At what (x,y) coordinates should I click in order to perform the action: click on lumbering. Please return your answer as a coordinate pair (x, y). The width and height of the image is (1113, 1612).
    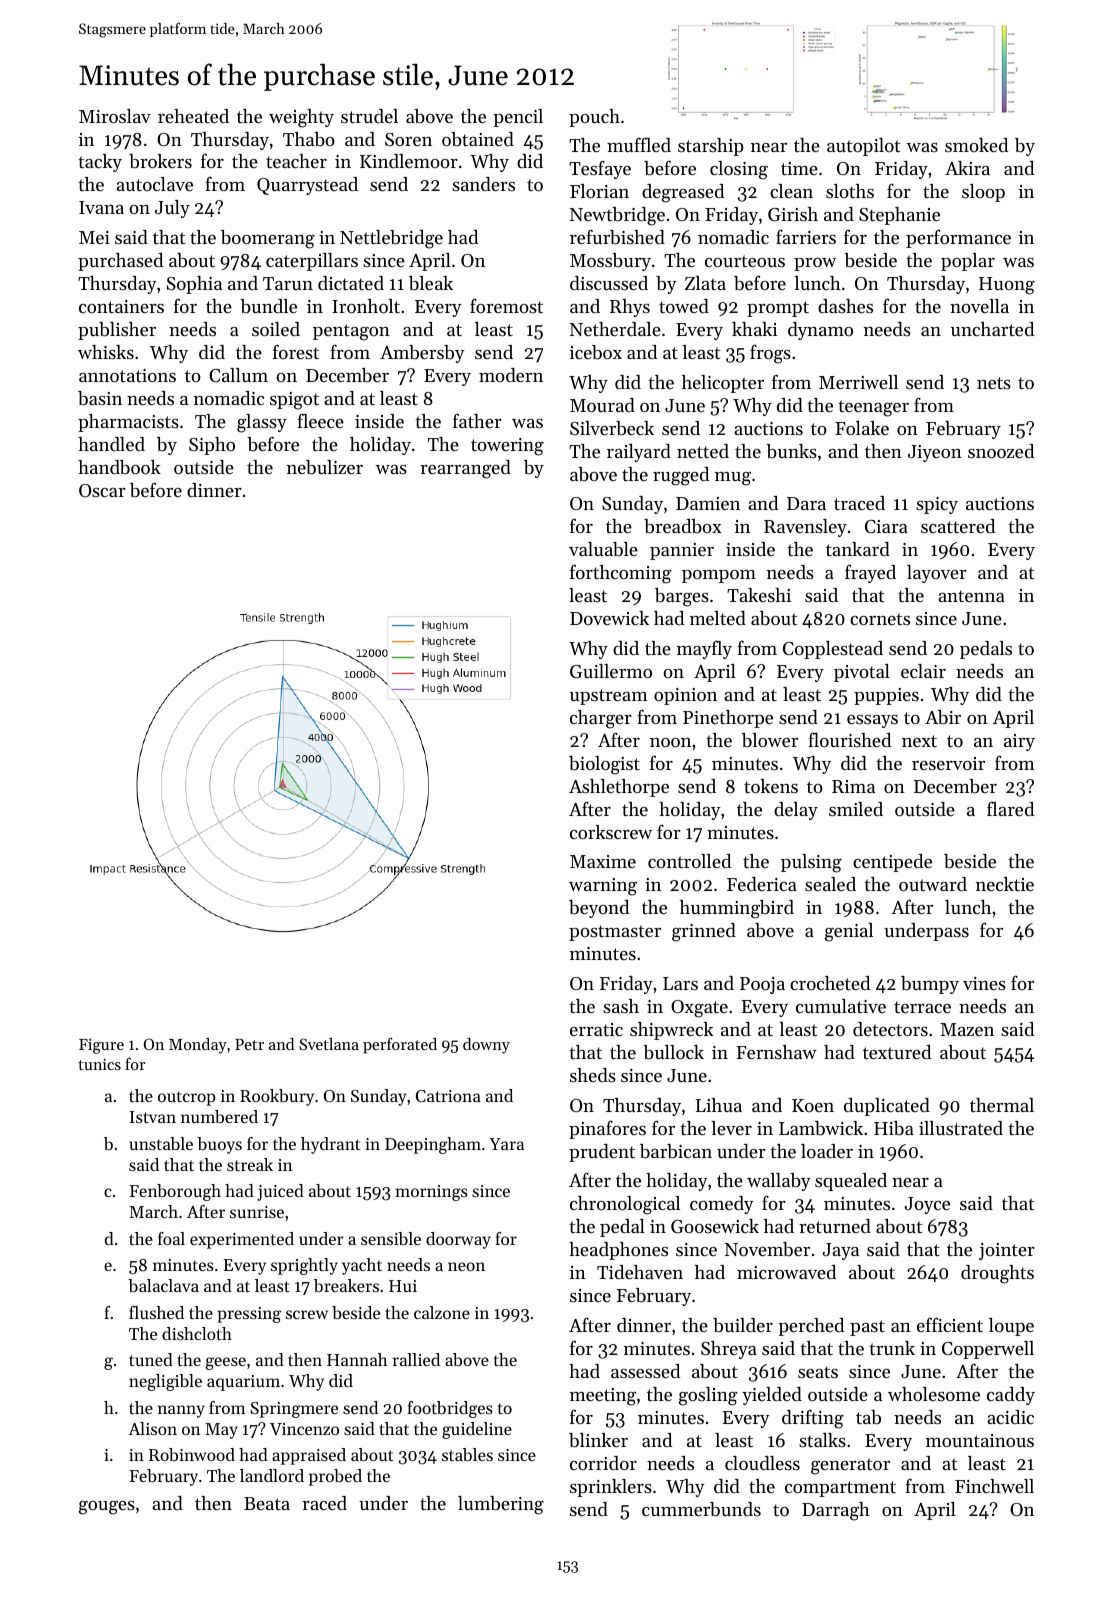
    Looking at the image, I should click on (501, 1505).
